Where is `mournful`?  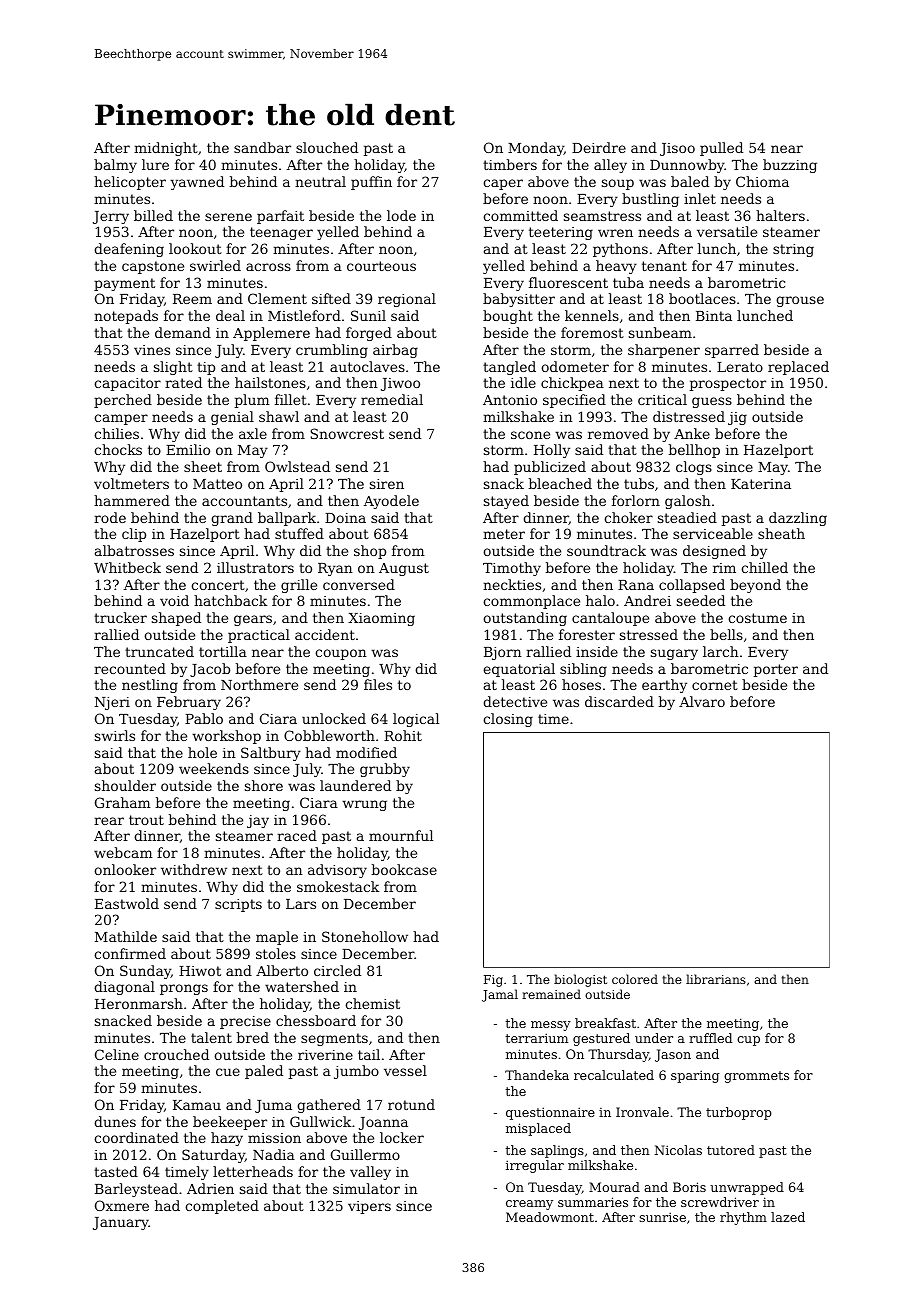 mournful is located at coordinates (401, 835).
